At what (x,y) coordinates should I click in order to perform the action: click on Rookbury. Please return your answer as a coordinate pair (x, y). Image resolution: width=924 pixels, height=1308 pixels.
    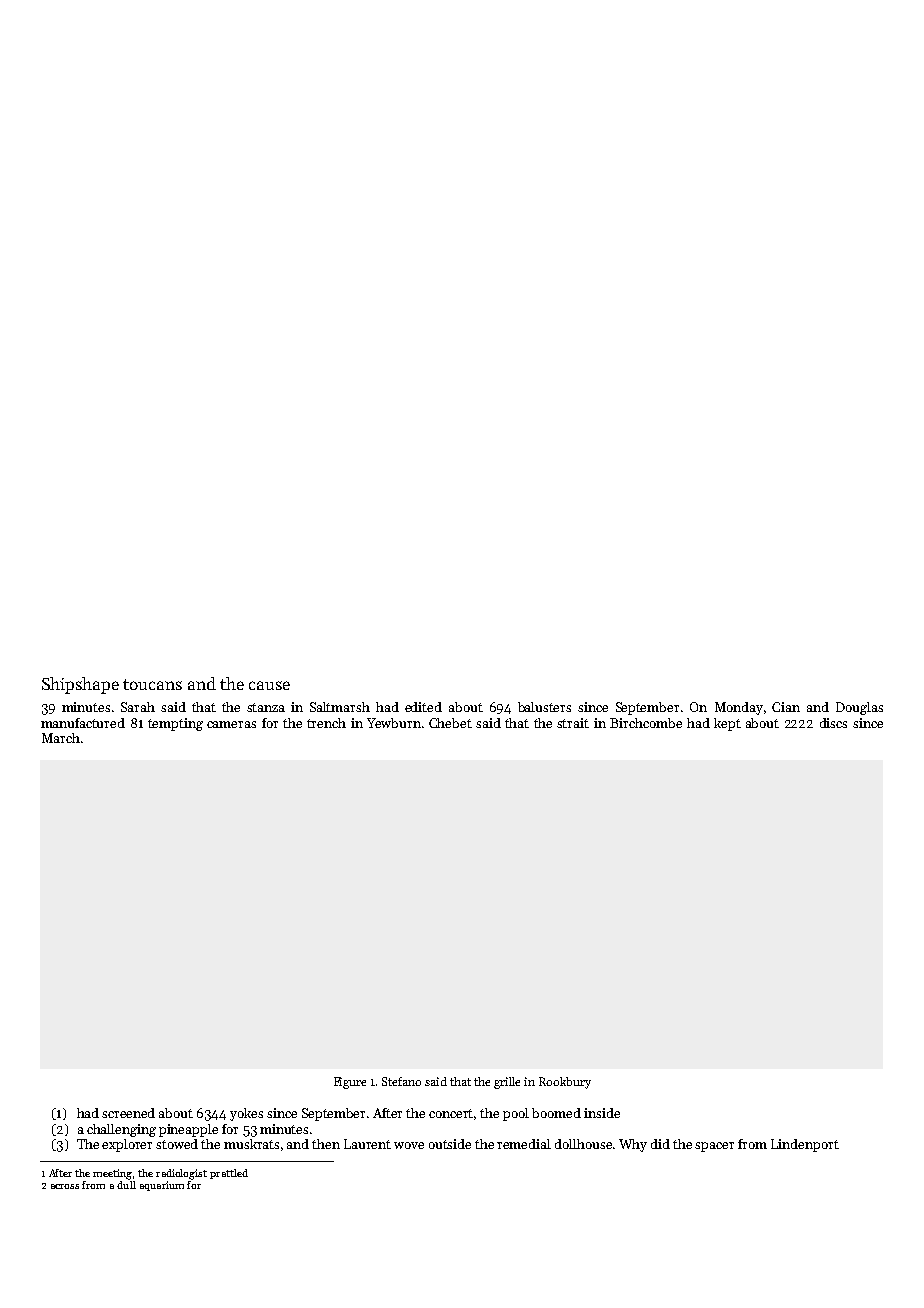
    Looking at the image, I should click on (565, 1083).
